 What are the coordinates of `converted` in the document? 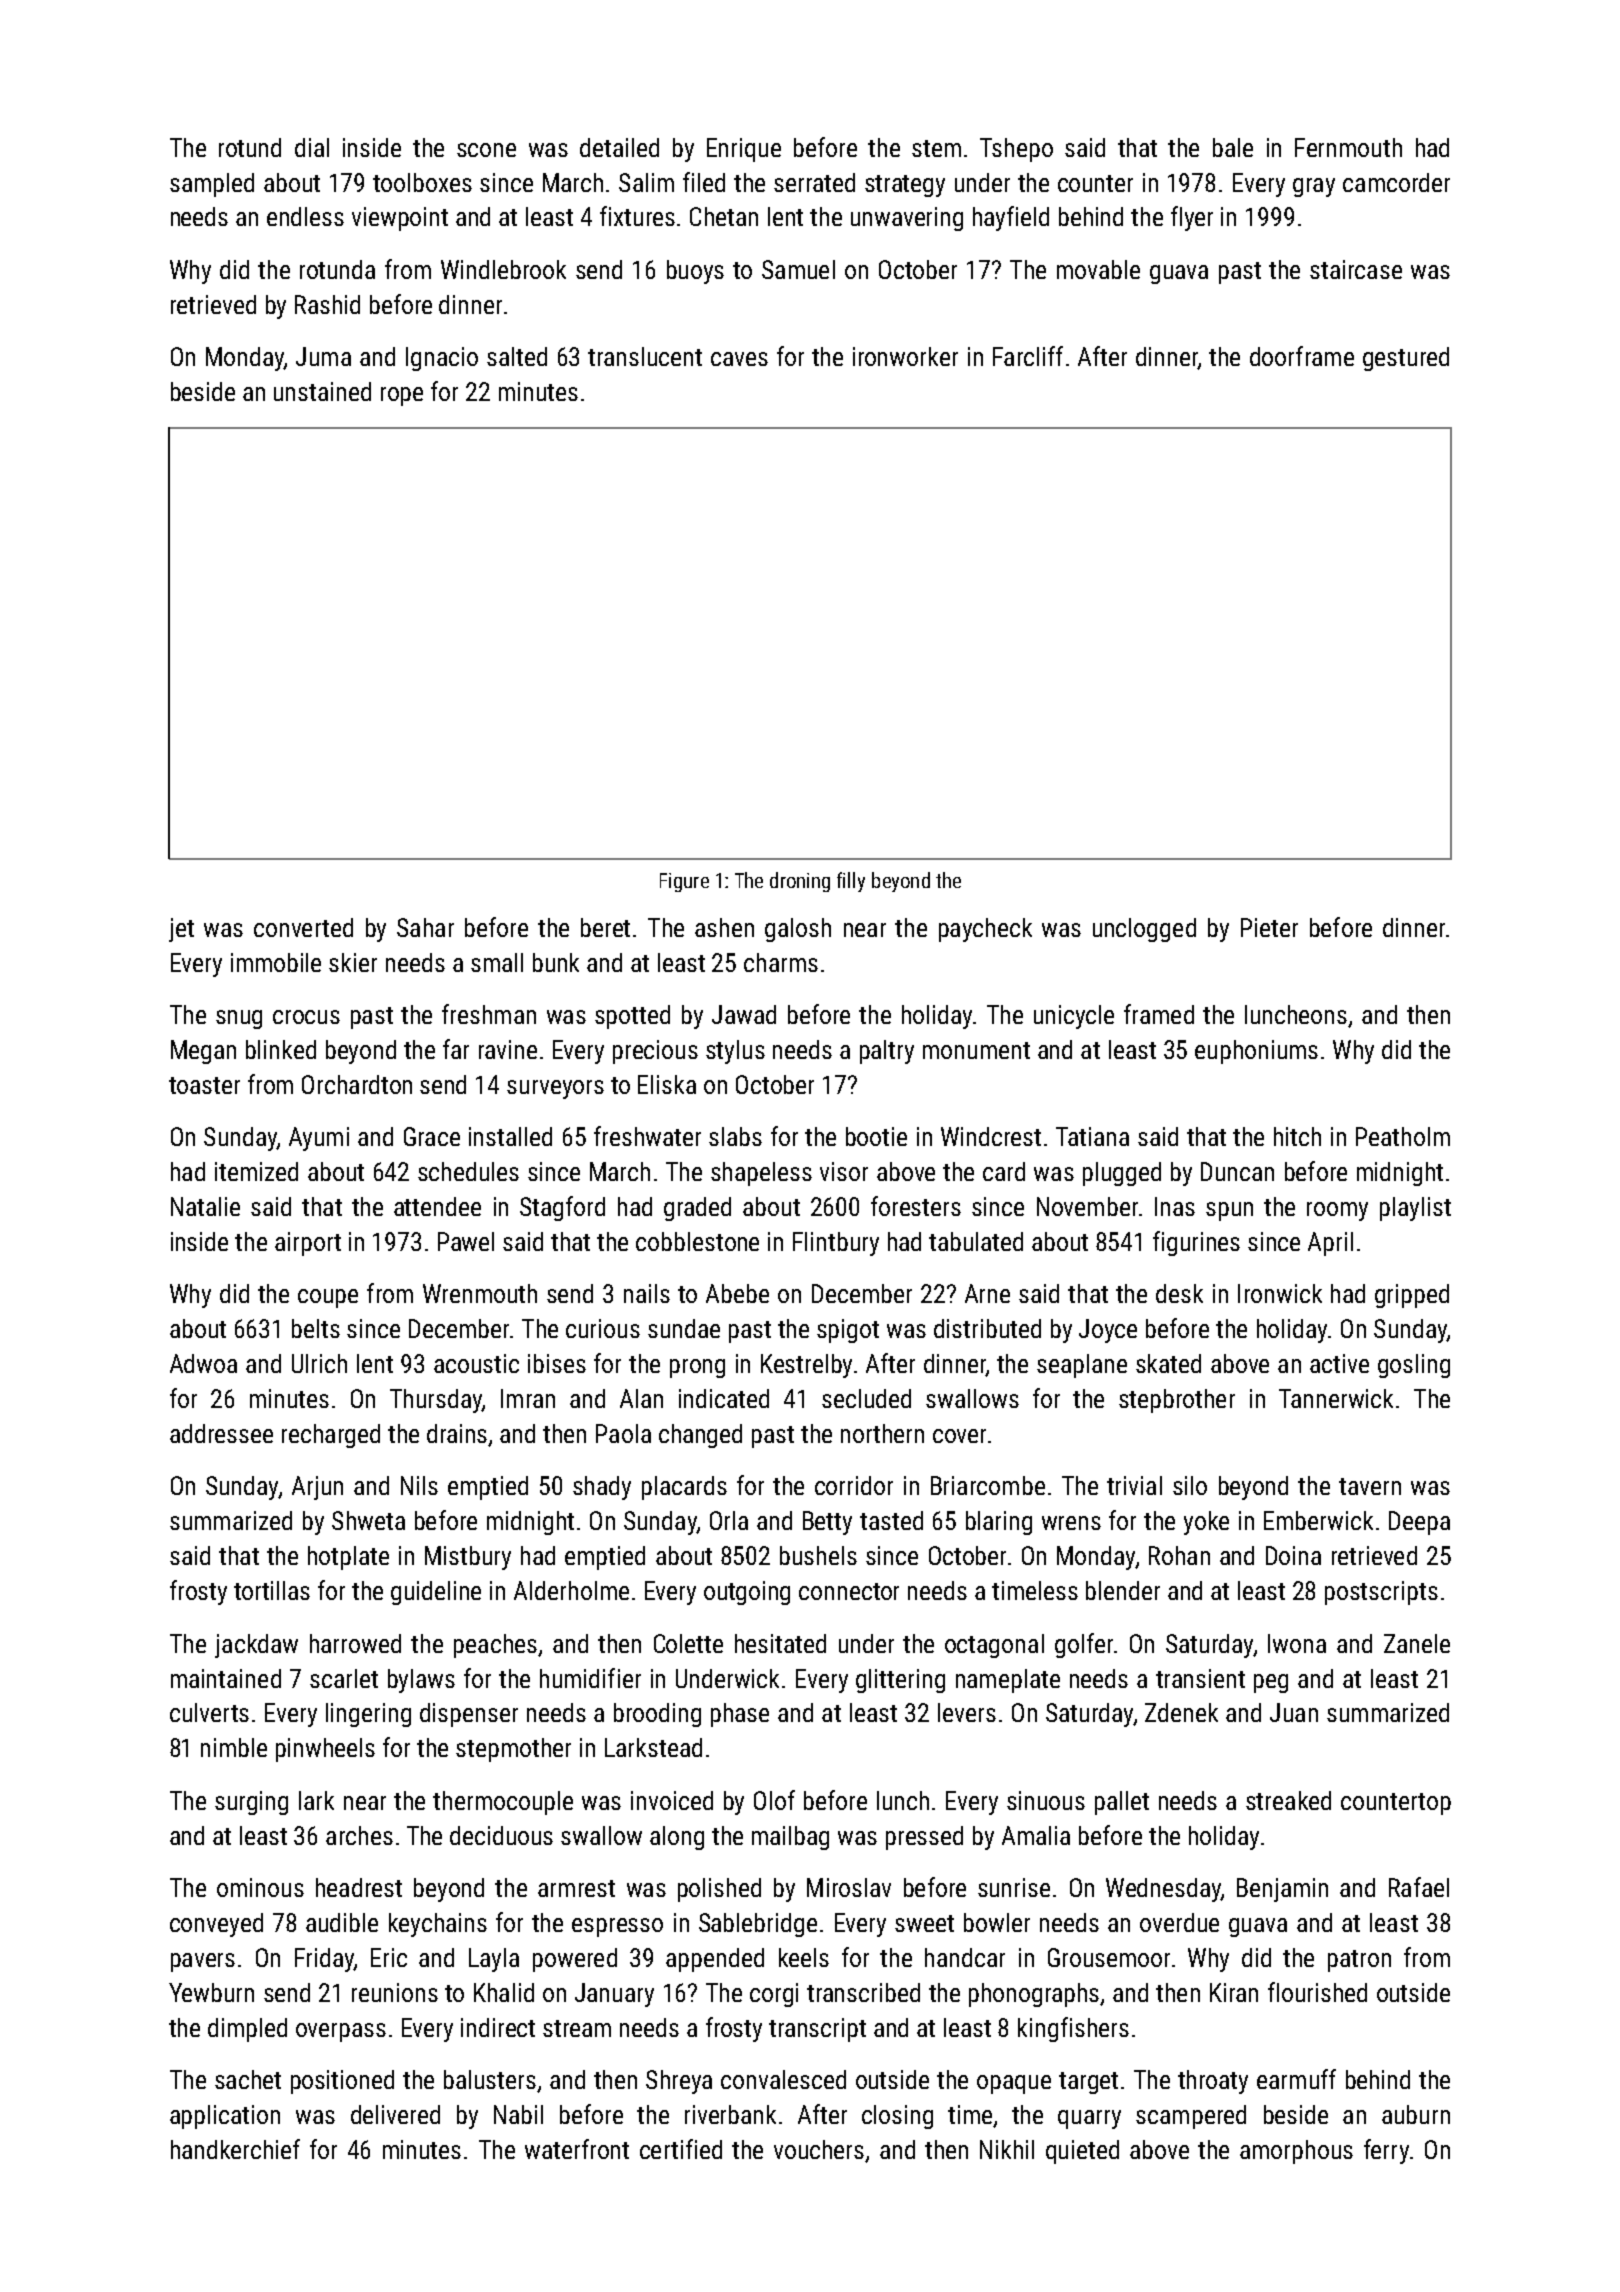 It's located at (303, 927).
